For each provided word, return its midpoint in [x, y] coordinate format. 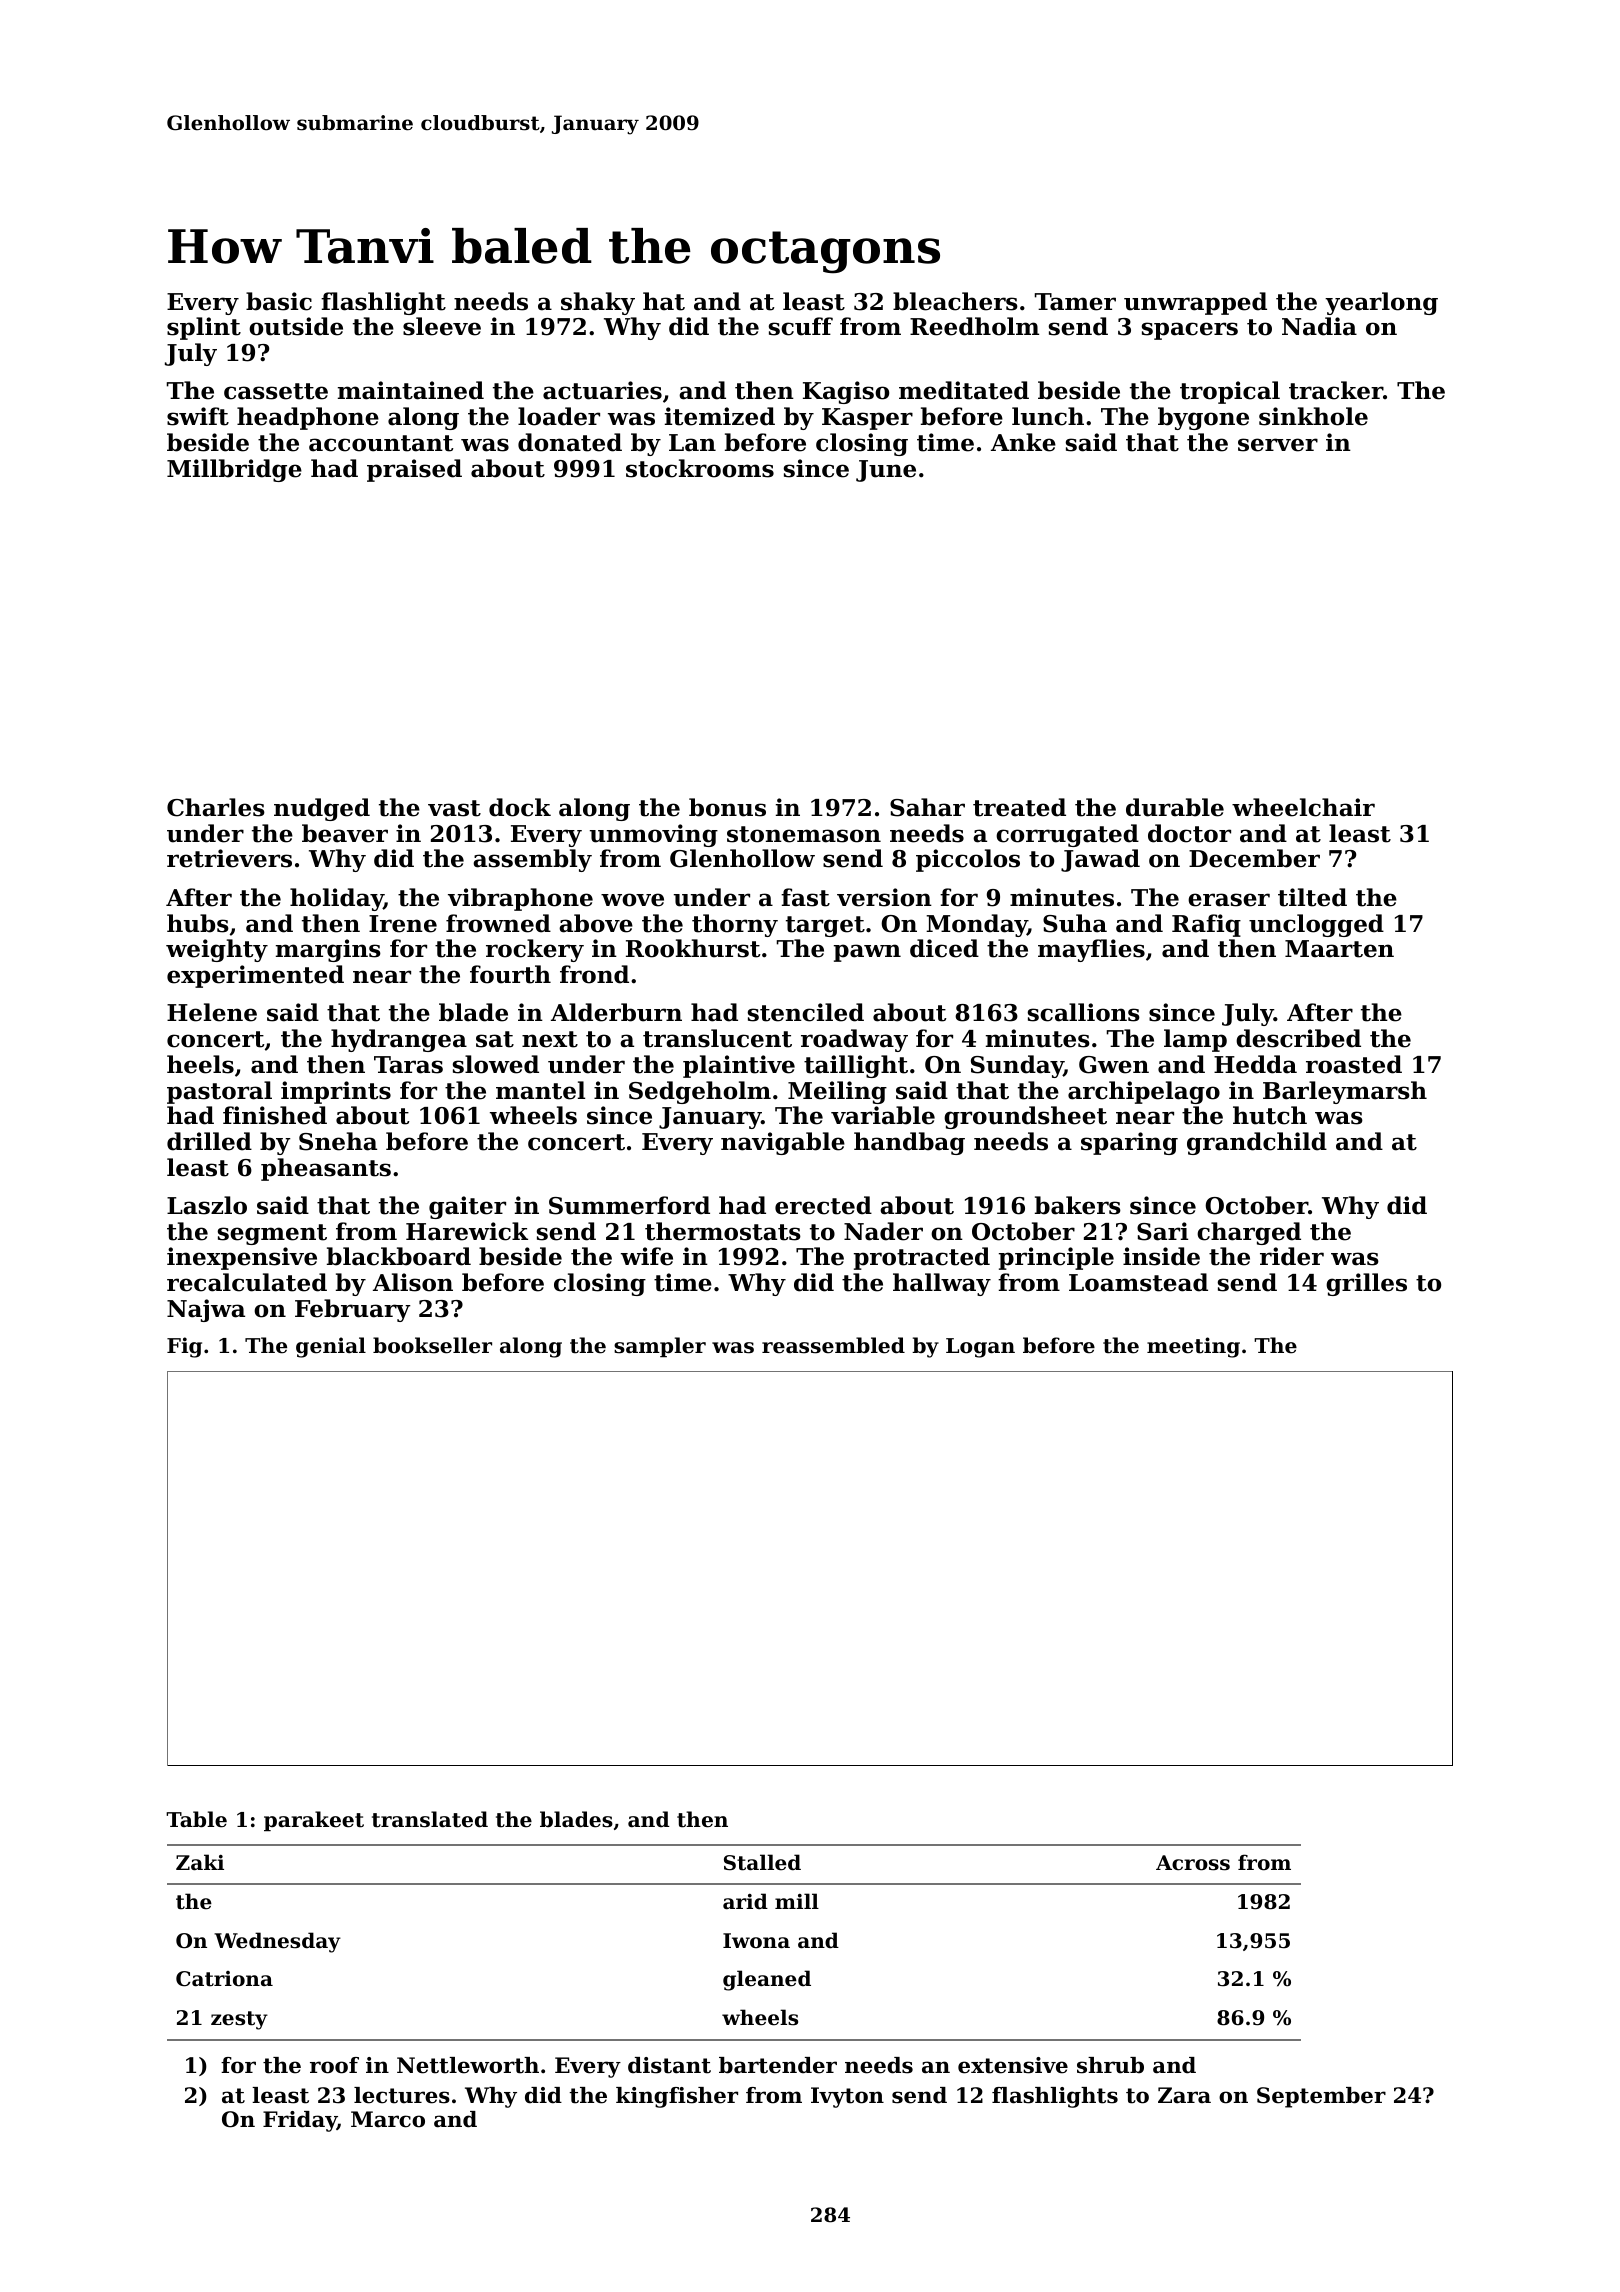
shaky [598, 303]
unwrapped [1195, 303]
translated [430, 1819]
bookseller [432, 1345]
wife [647, 1256]
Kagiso [846, 392]
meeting [1193, 1347]
